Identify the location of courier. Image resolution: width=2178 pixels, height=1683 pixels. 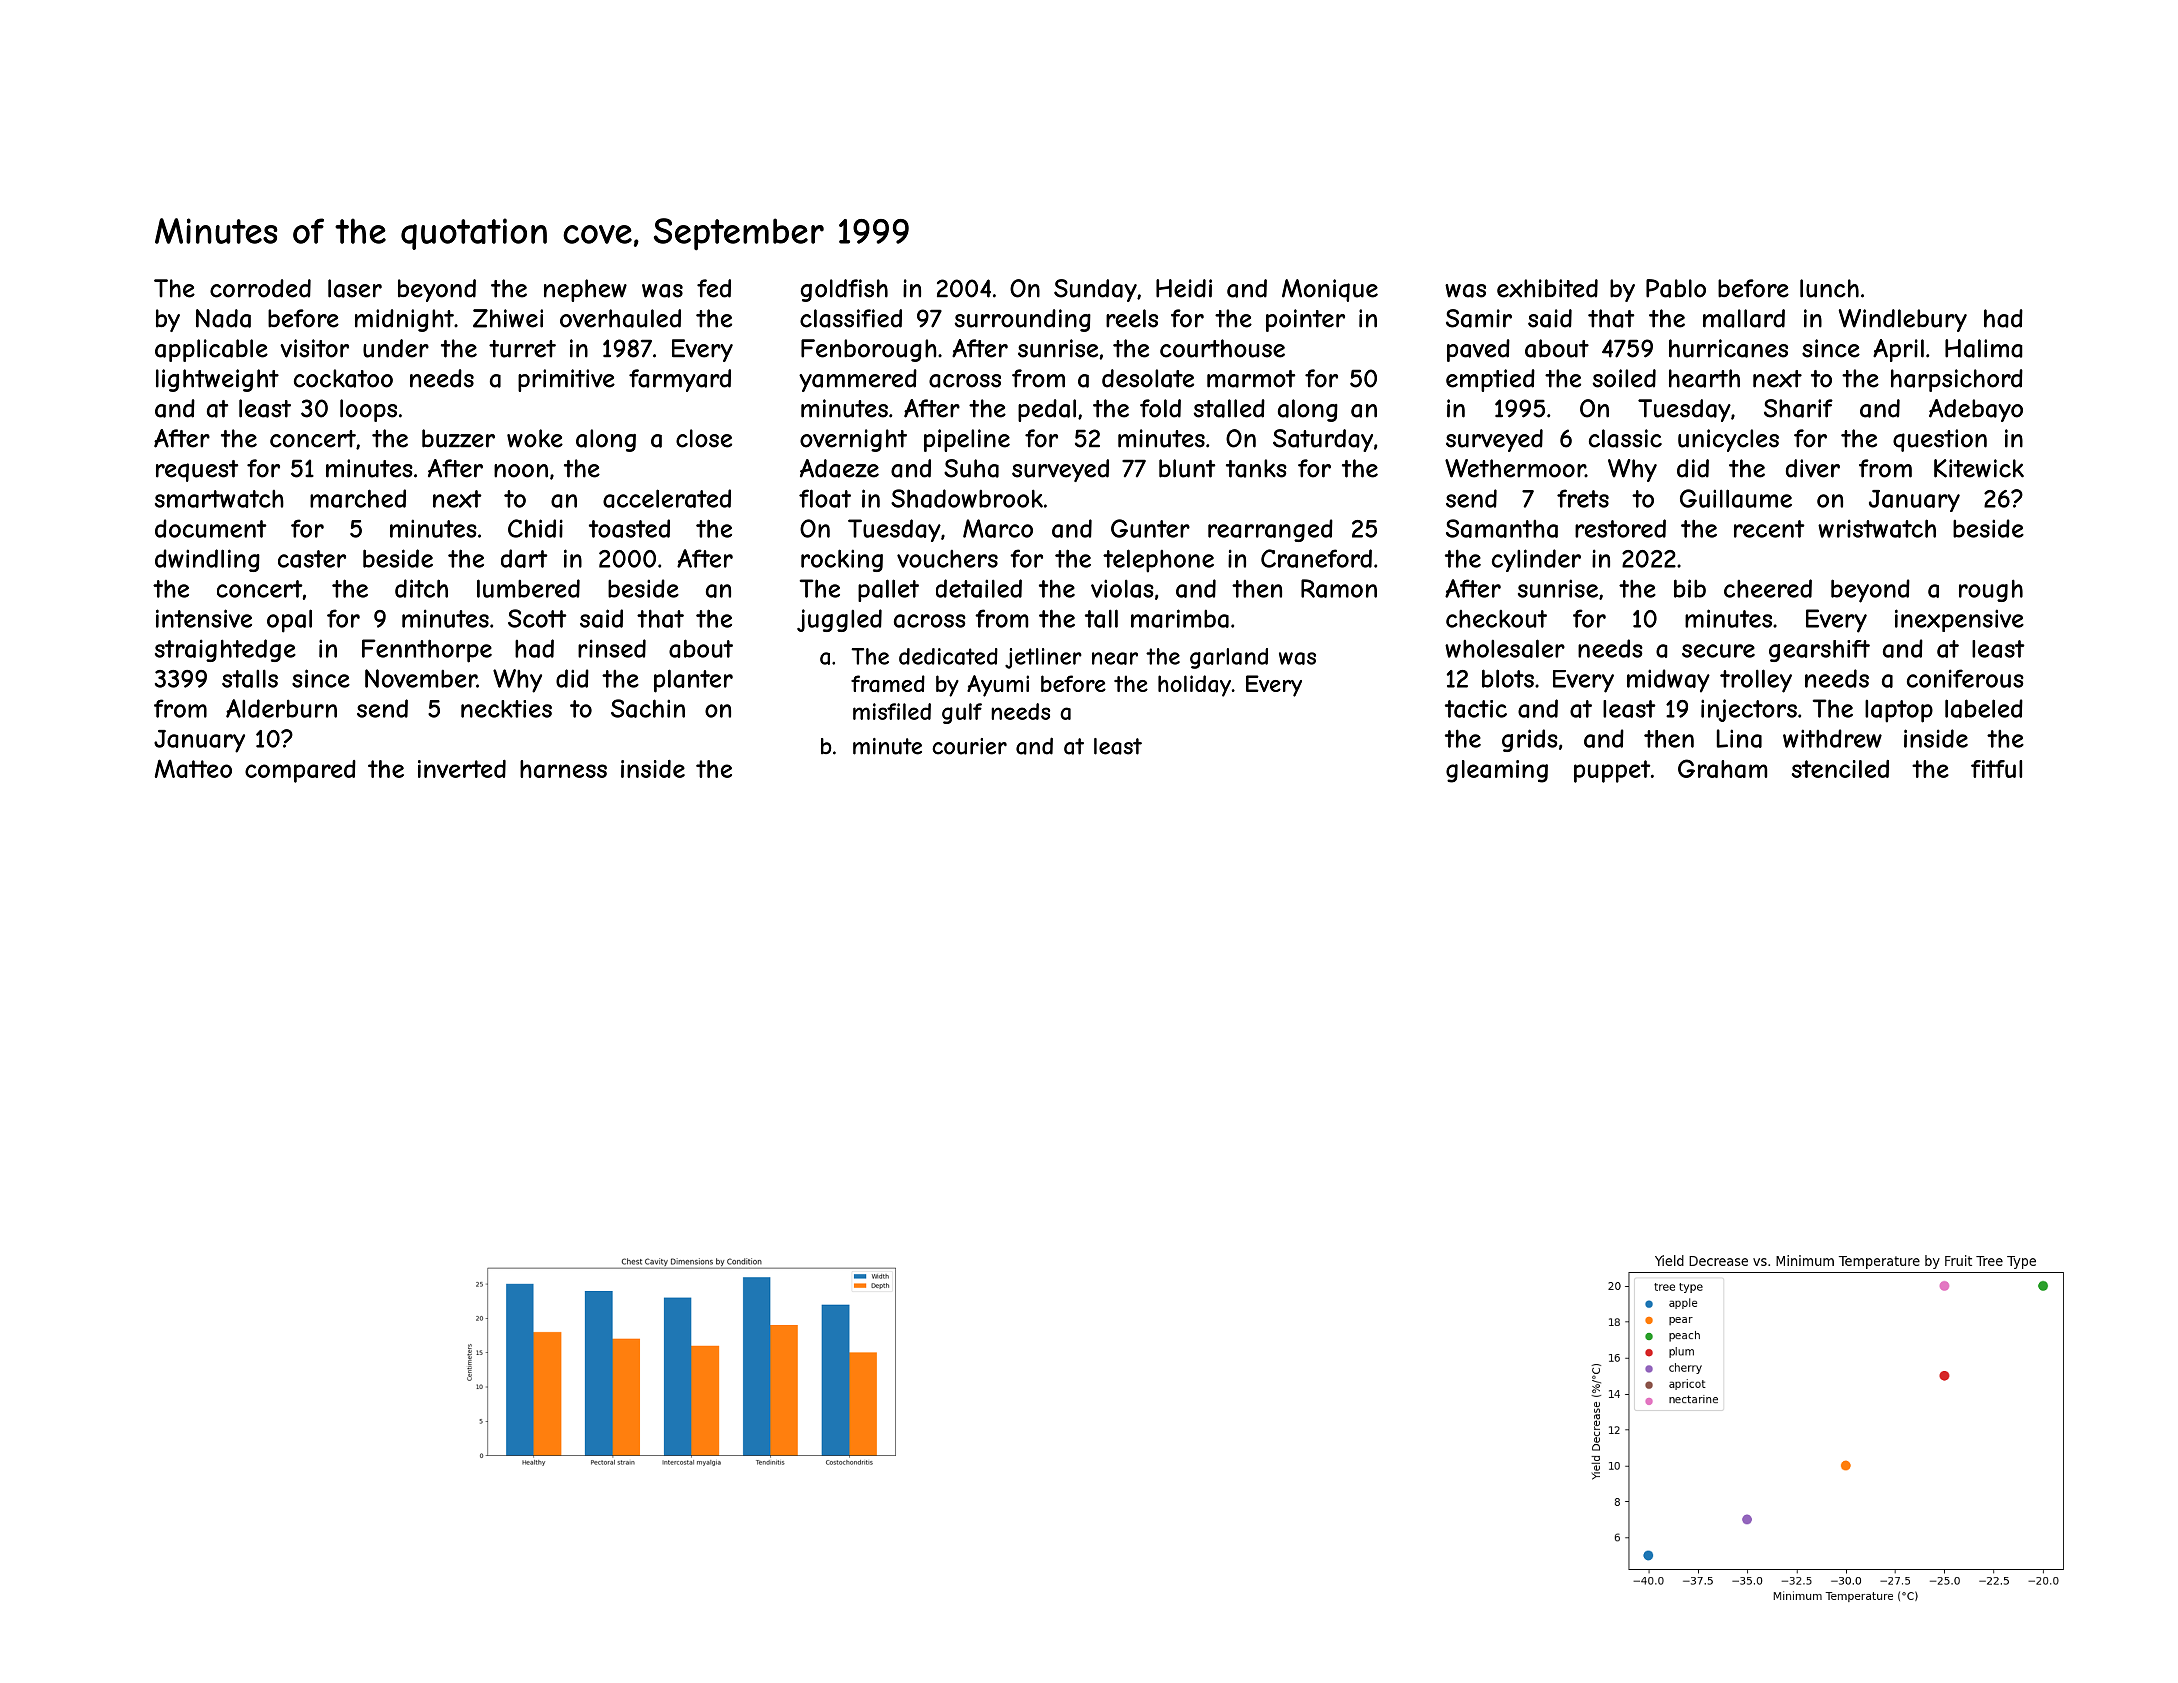
(969, 746).
